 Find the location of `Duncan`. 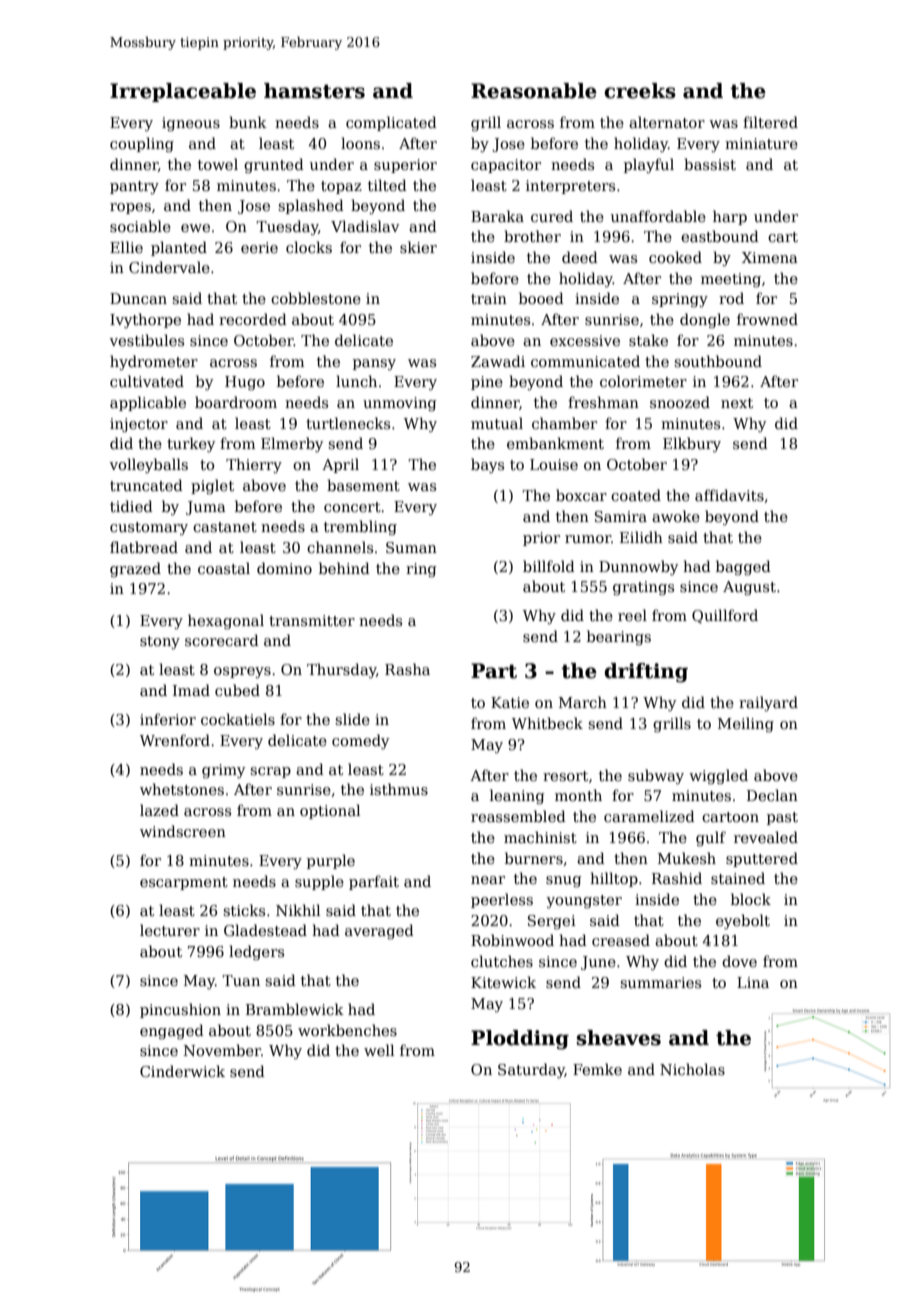

Duncan is located at coordinates (138, 298).
